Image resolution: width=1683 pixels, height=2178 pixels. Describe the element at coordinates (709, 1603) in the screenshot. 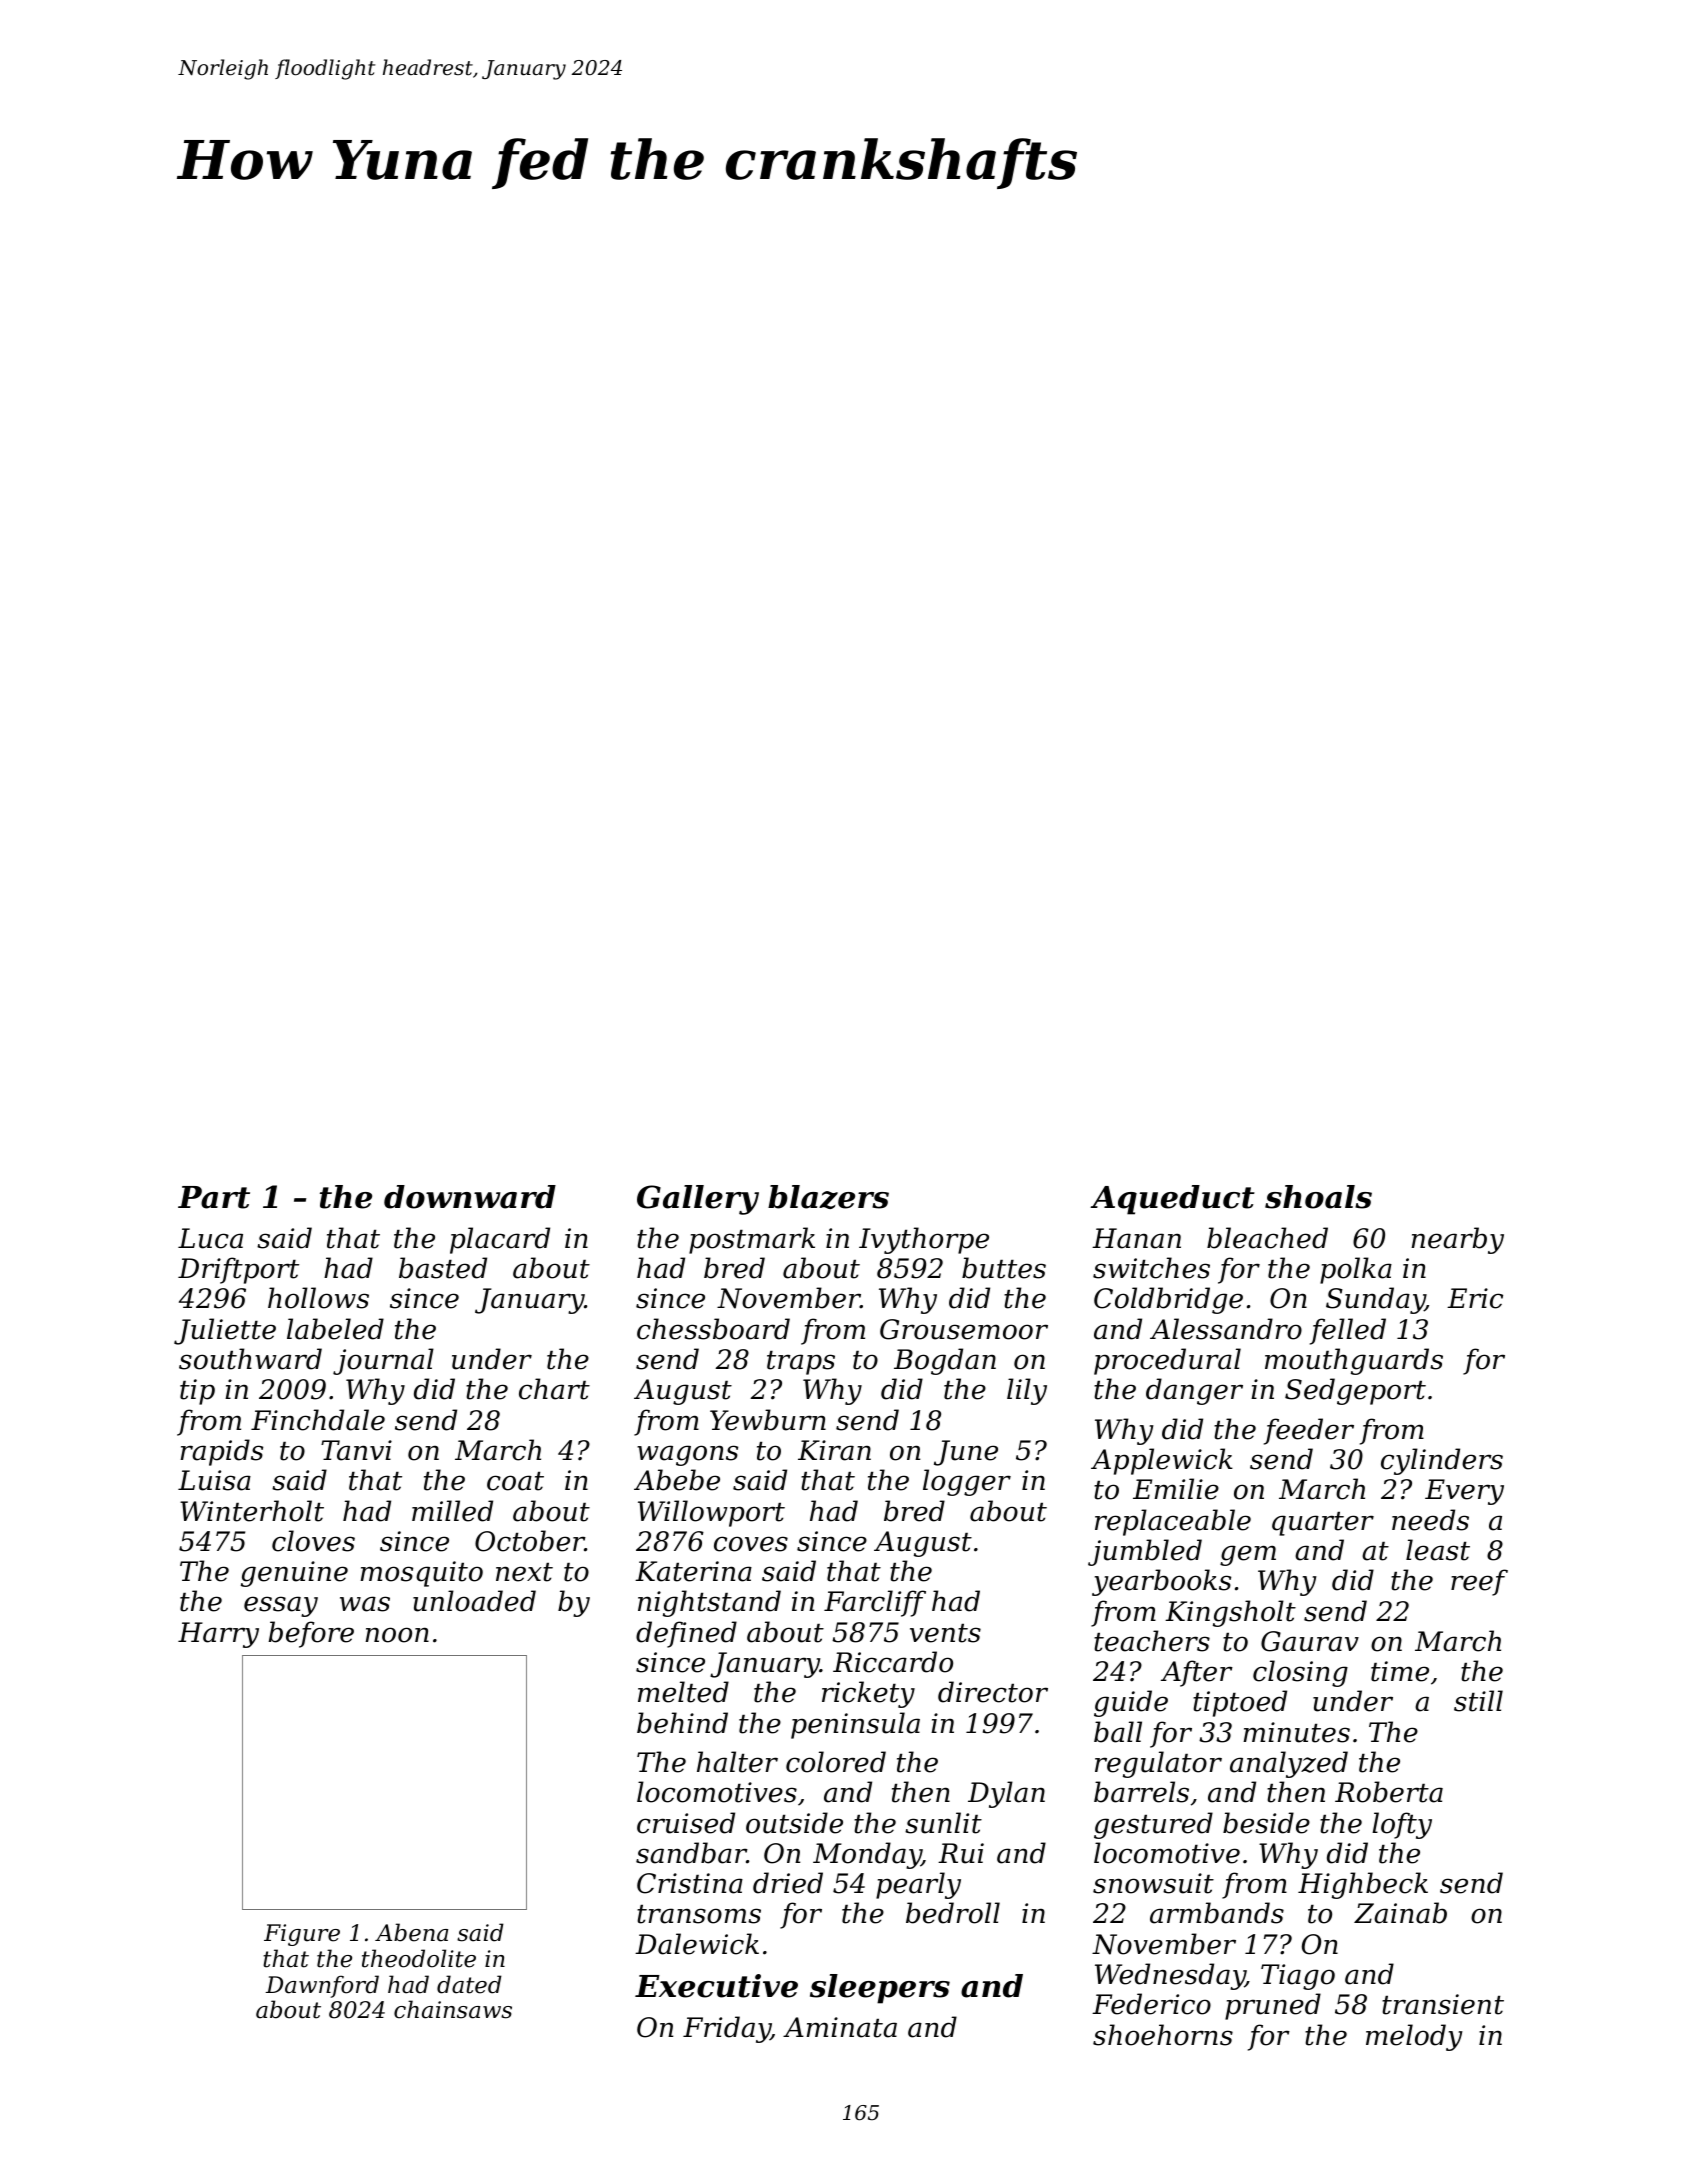

I see `nightstand` at that location.
